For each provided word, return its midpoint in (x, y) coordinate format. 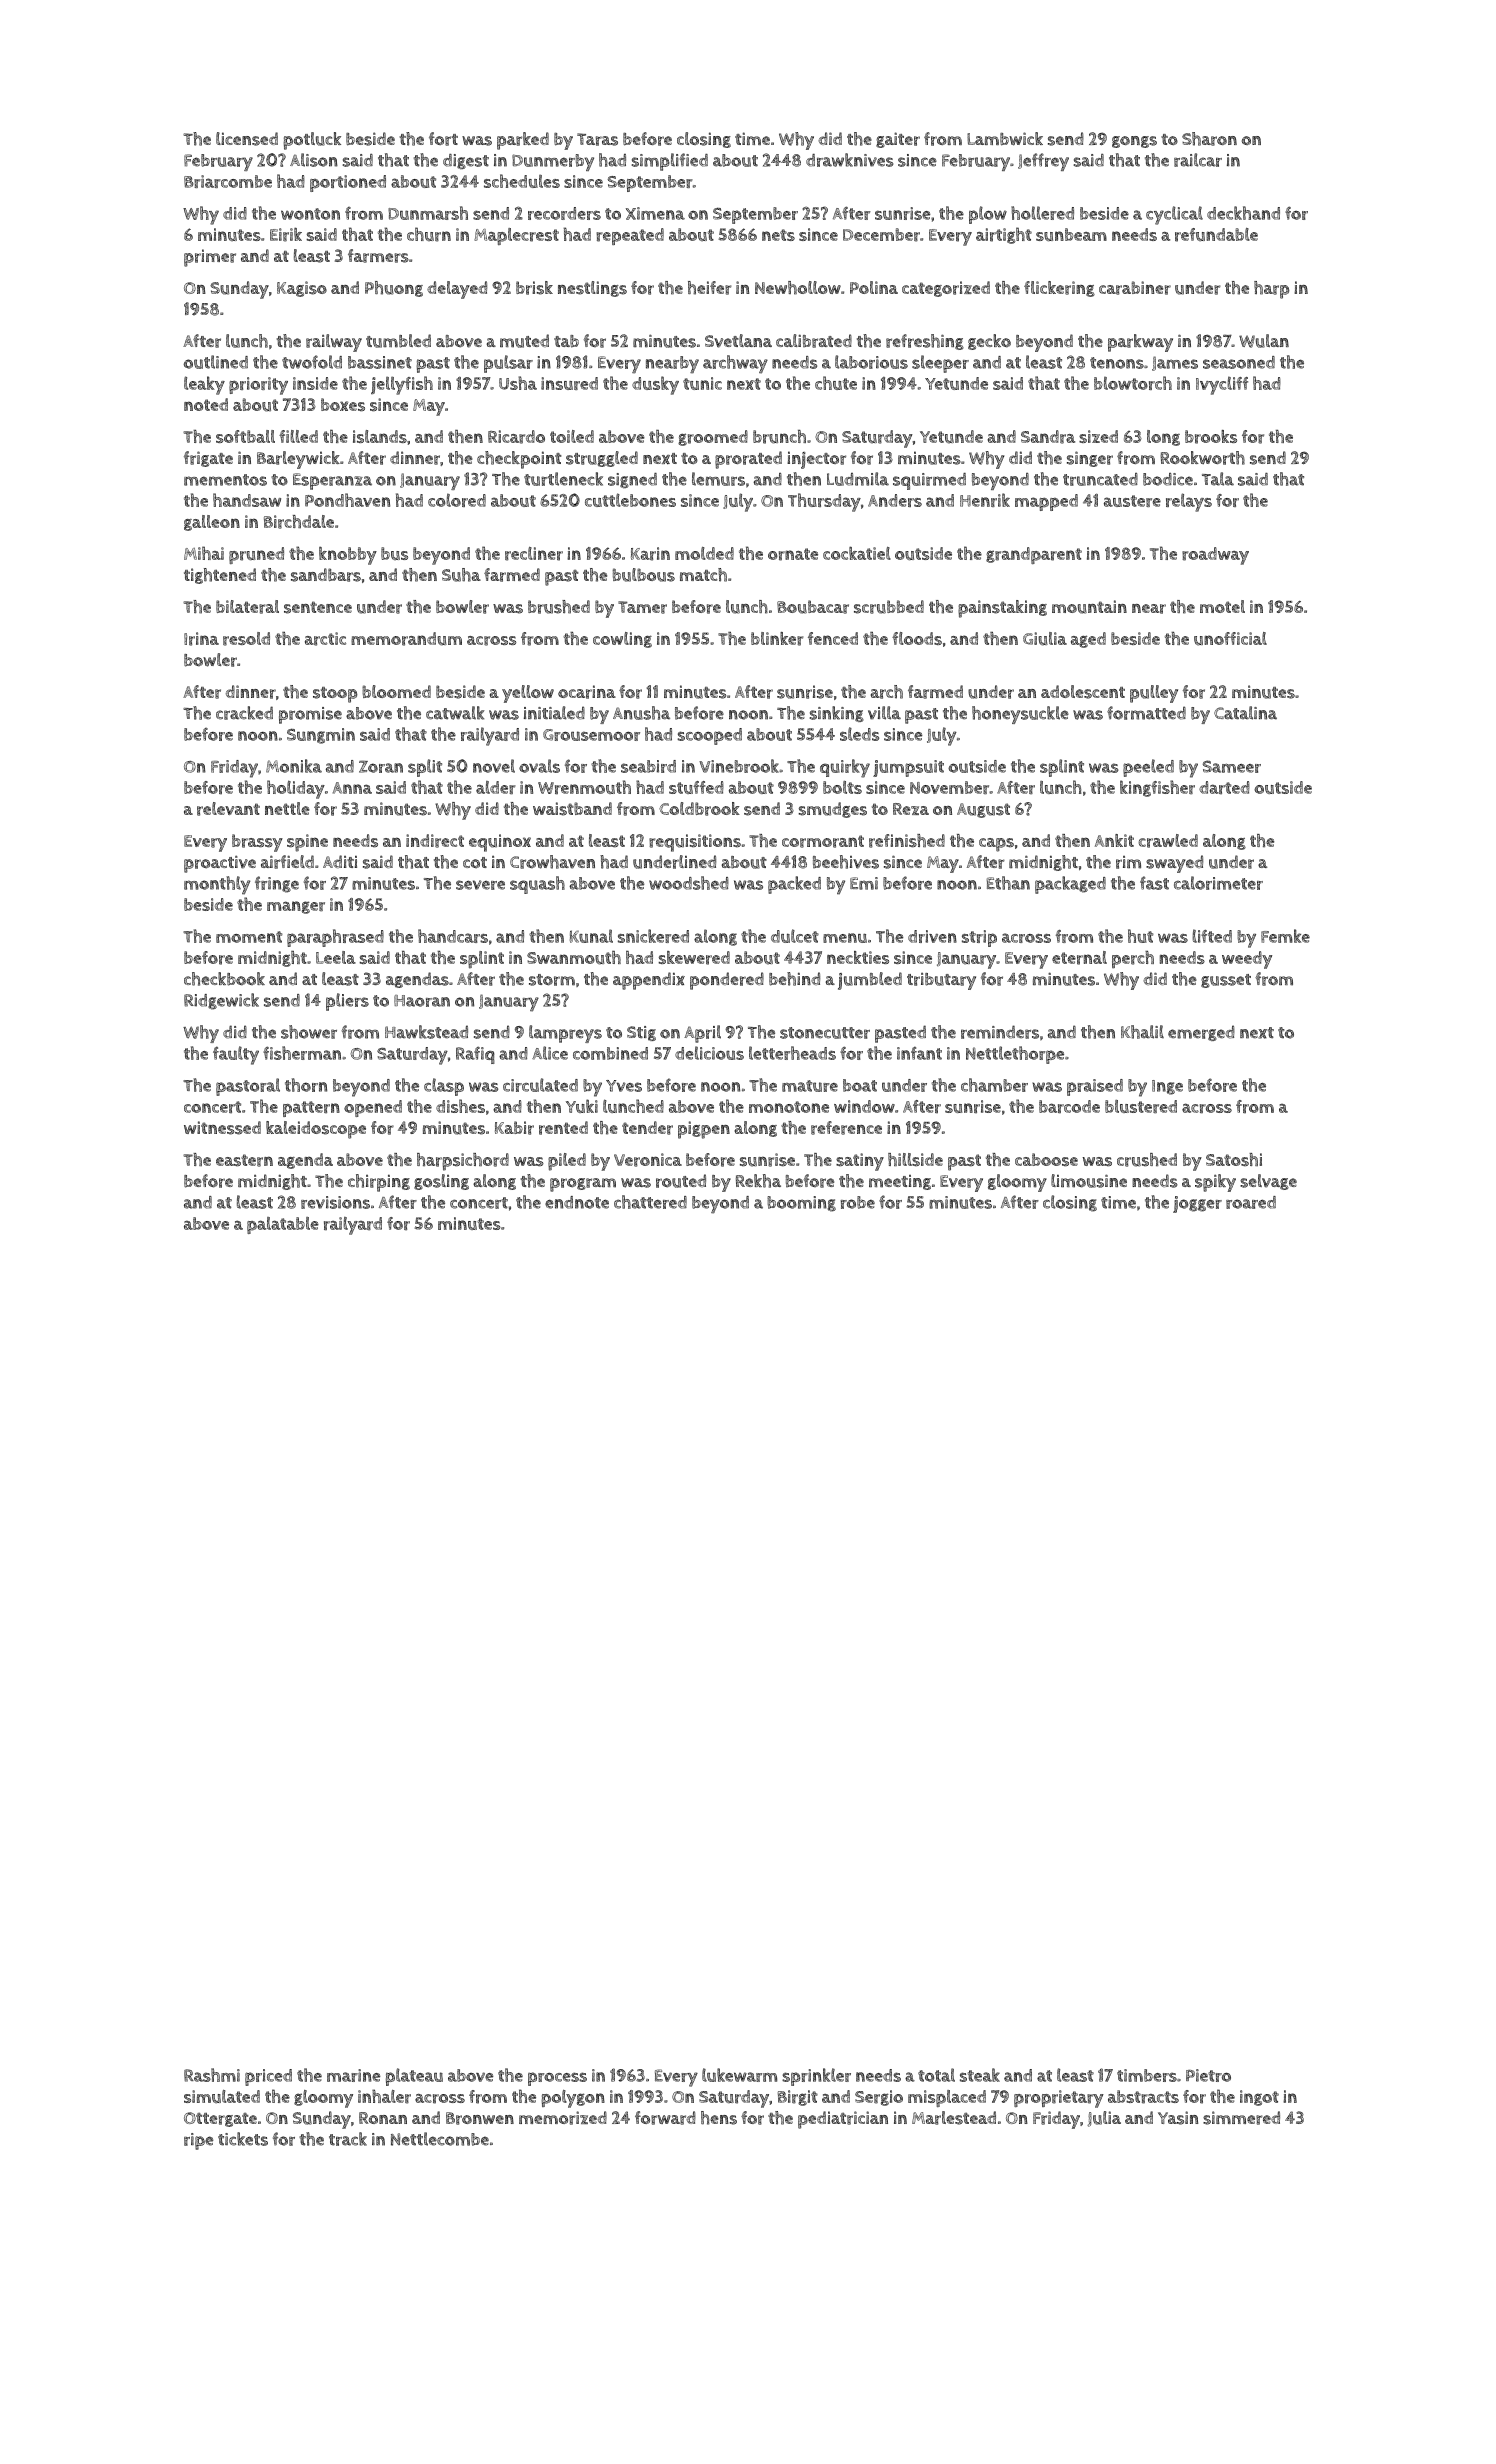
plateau (414, 2077)
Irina (201, 639)
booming (801, 1204)
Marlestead (954, 2118)
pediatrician (843, 2120)
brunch (779, 437)
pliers (347, 1002)
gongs (1134, 142)
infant (919, 1053)
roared (1251, 1202)
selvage (1268, 1182)
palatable (283, 1225)
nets (778, 235)
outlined (215, 362)
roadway (1215, 556)
